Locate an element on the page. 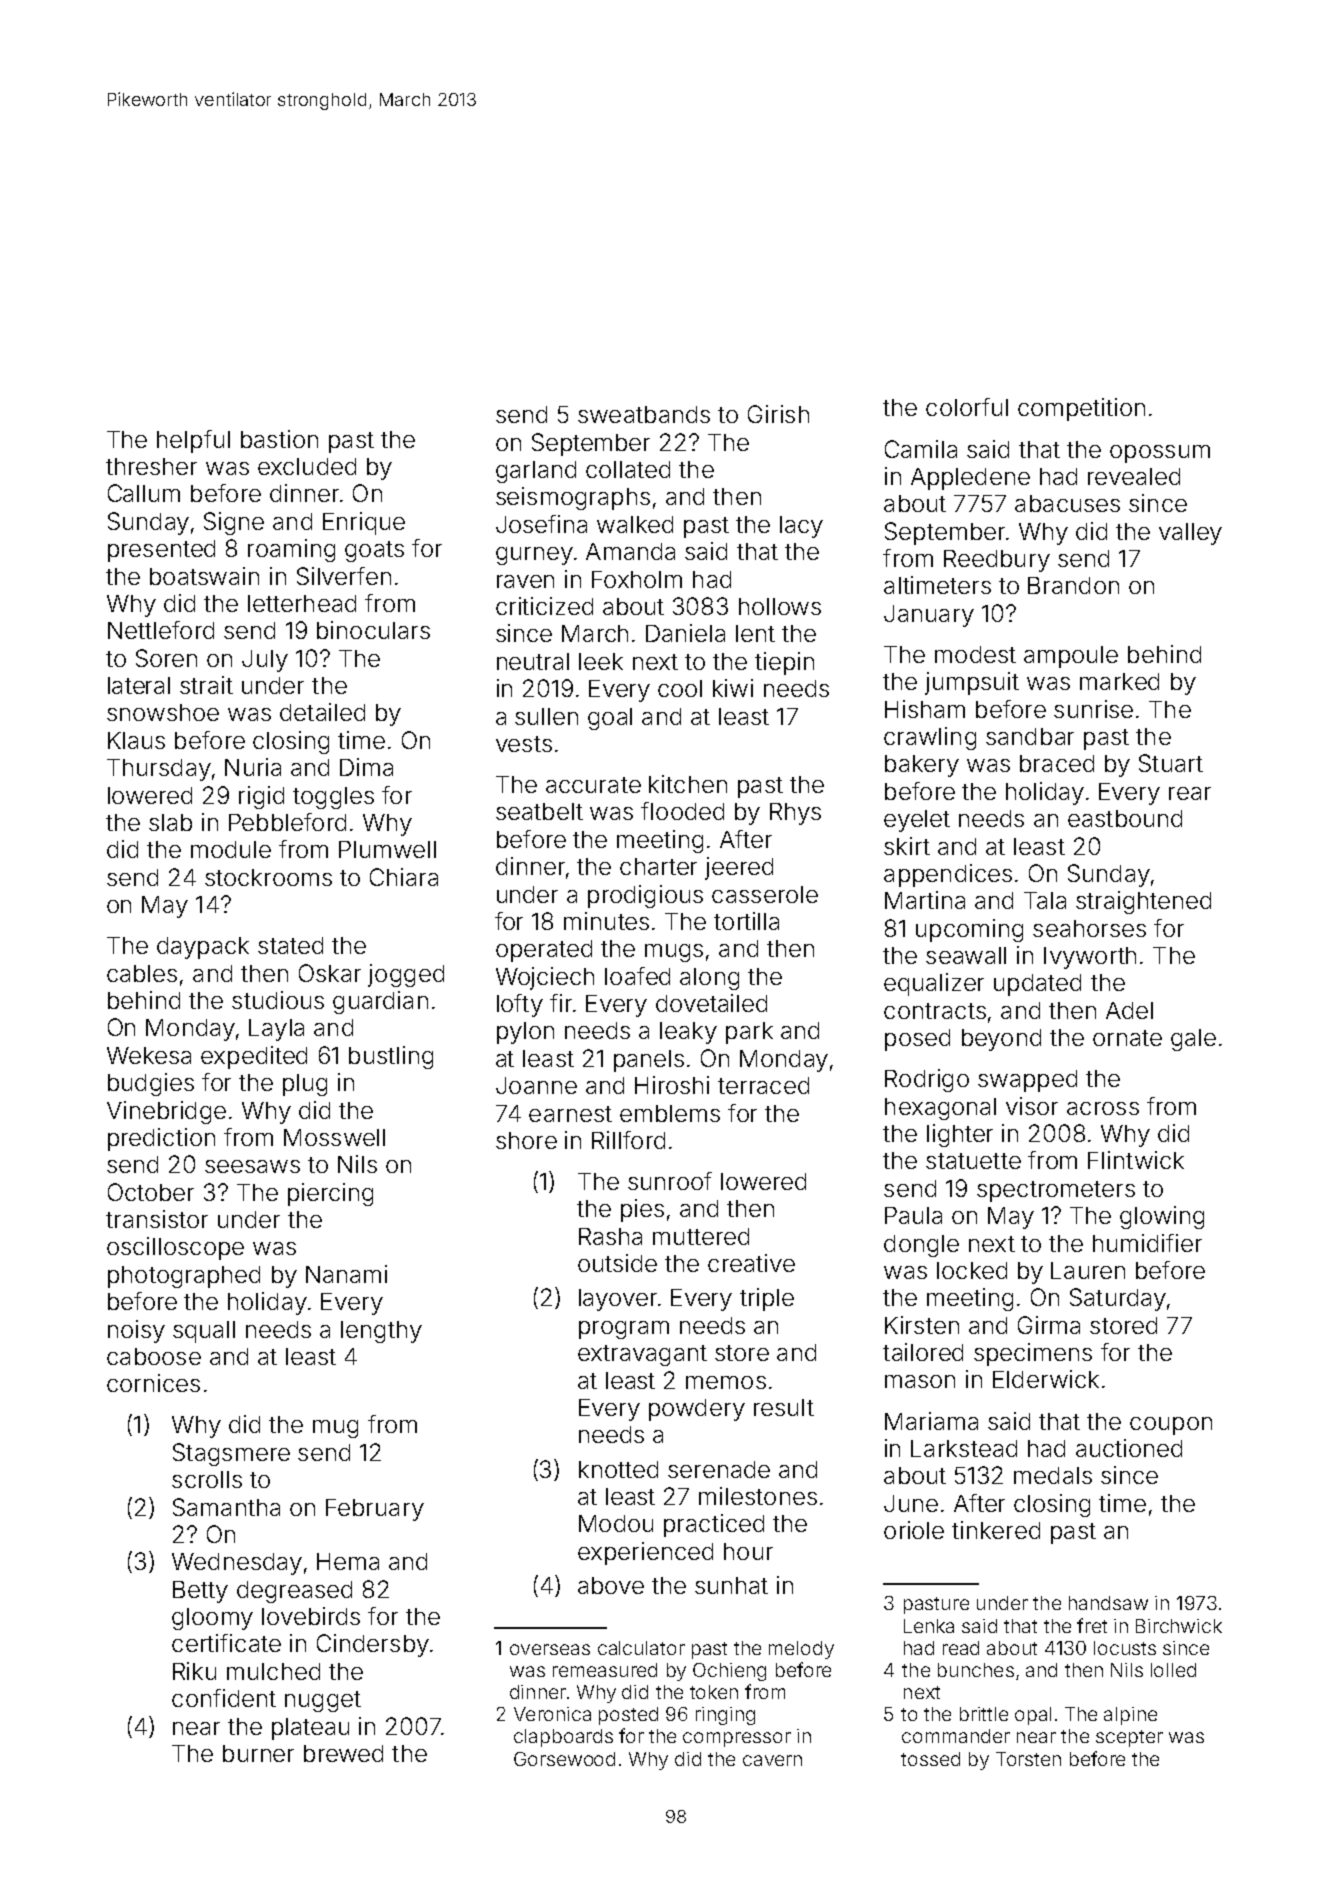 This page has height=1881, width=1330. February is located at coordinates (375, 1510).
